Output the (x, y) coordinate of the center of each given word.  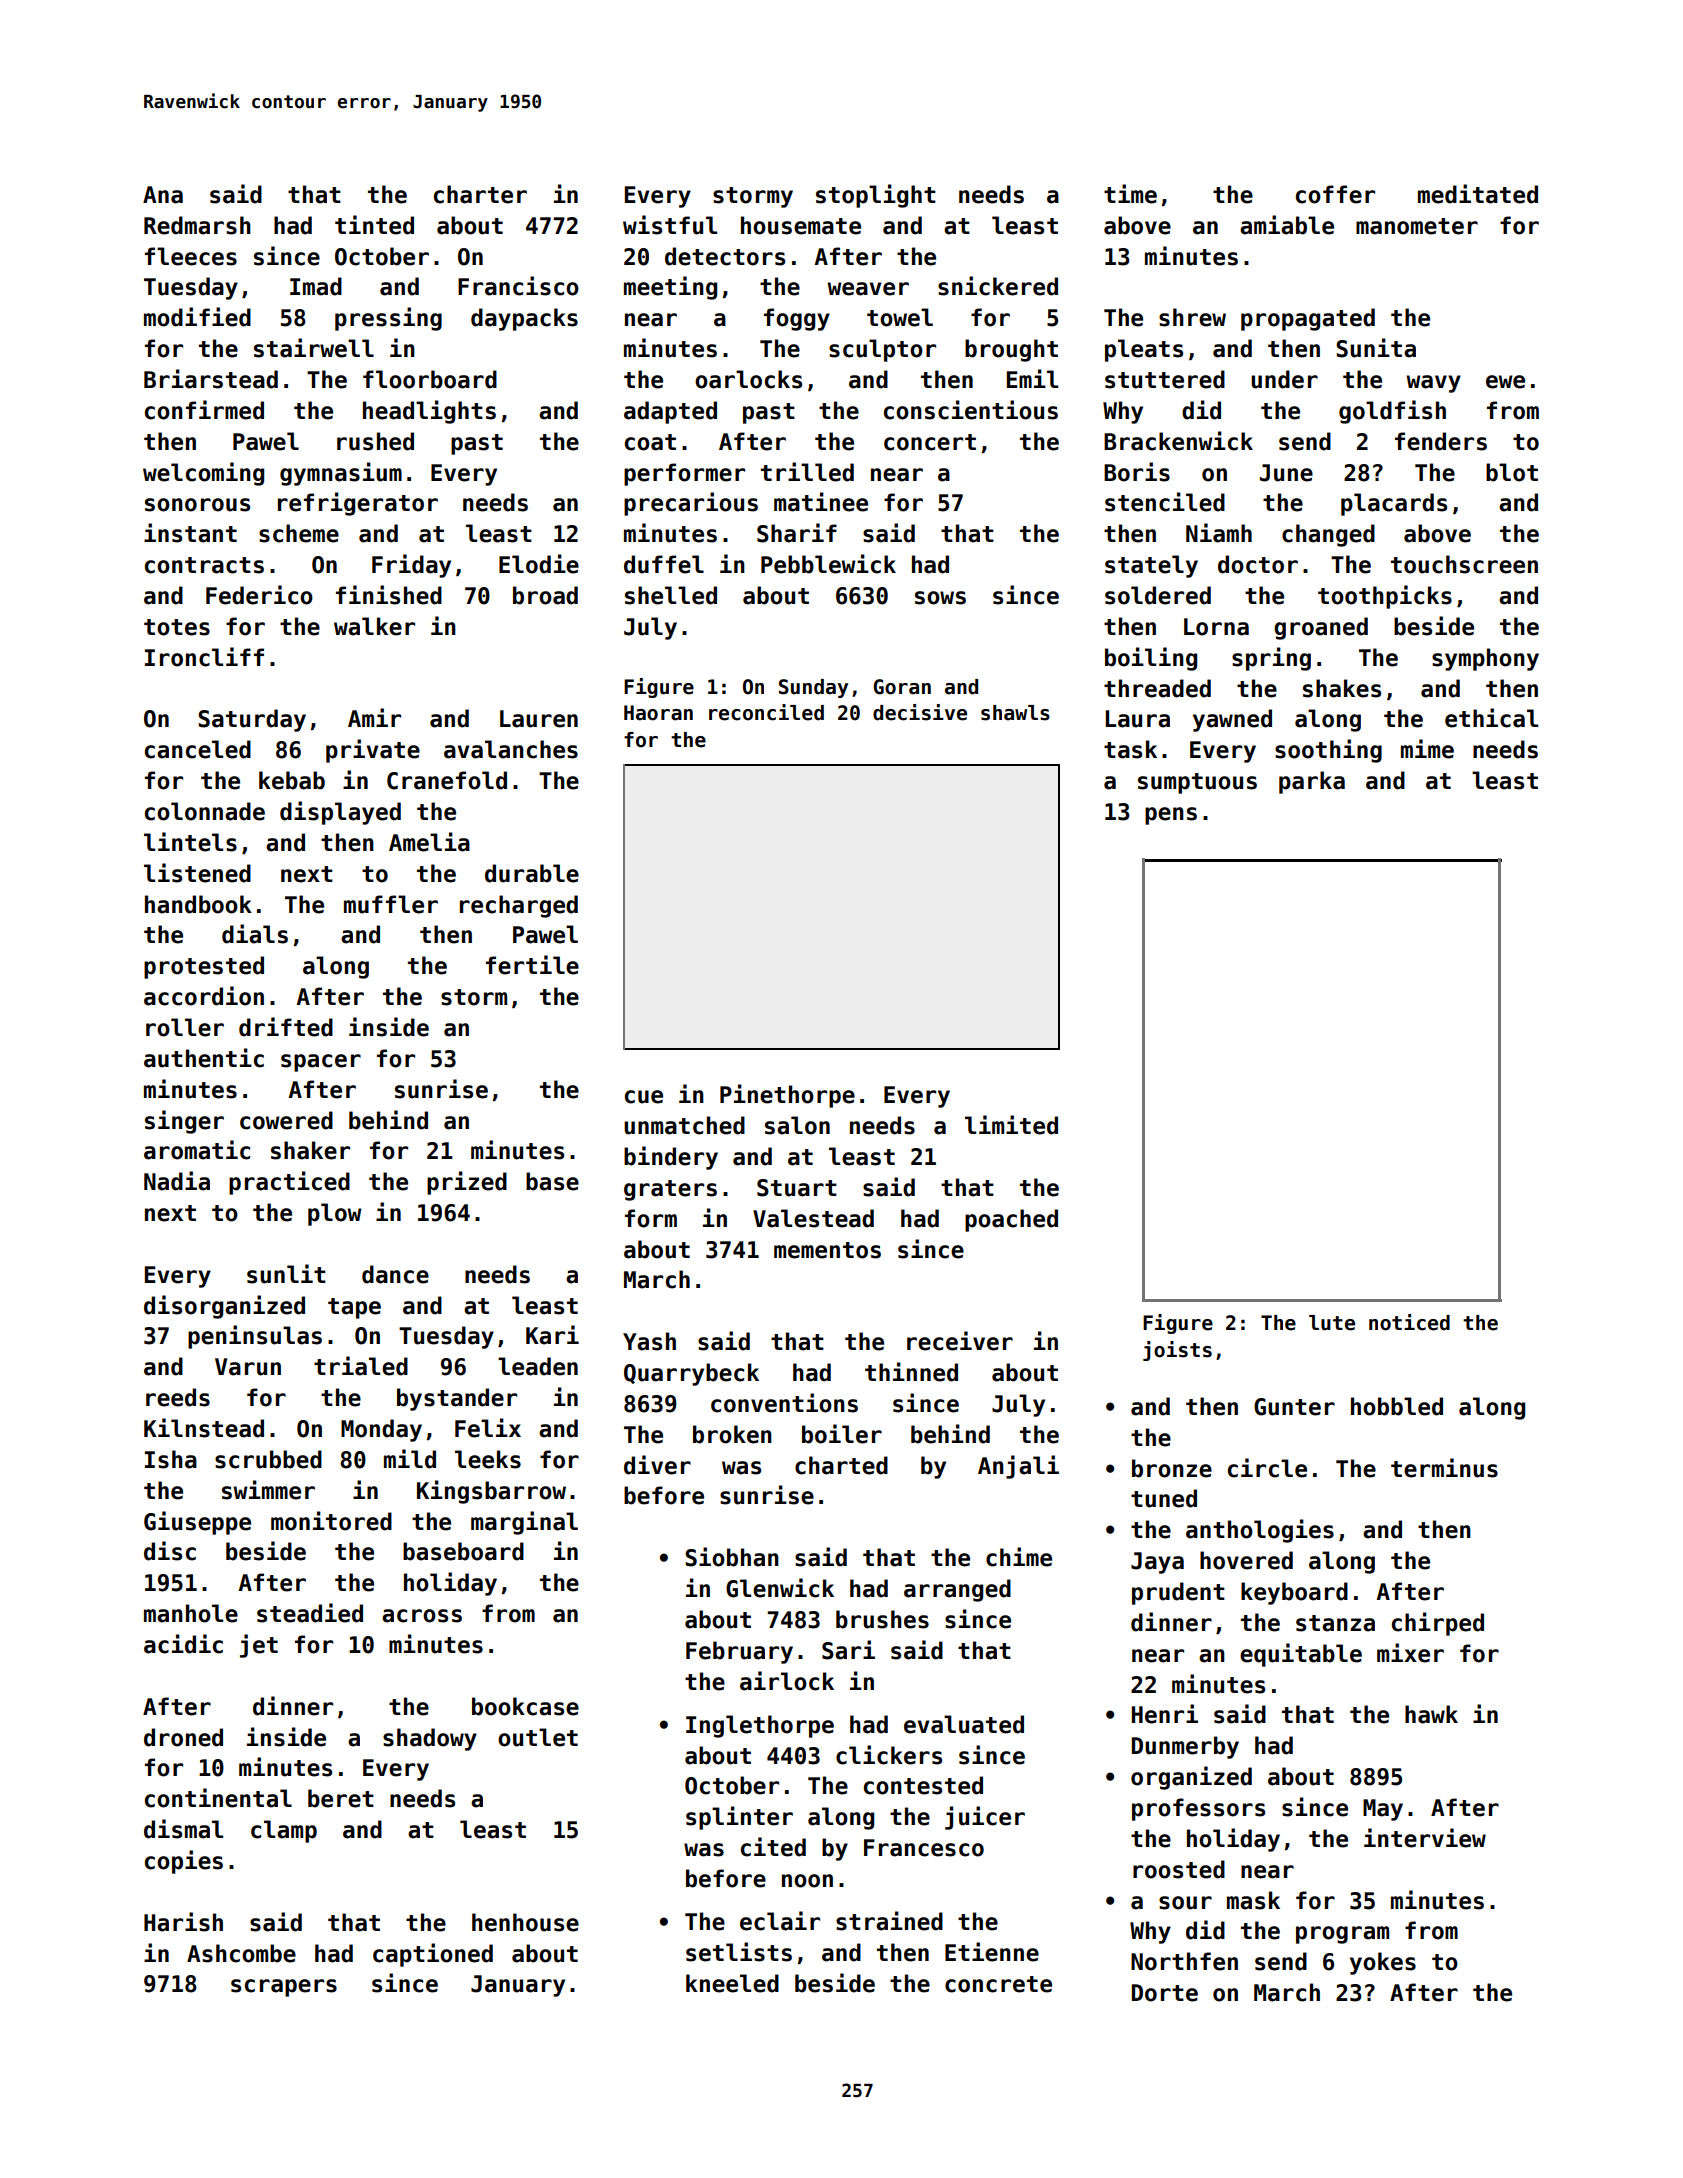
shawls (1015, 713)
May (1383, 1810)
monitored (331, 1521)
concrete (998, 1984)
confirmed (204, 410)
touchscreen (1464, 564)
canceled (198, 749)
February (739, 1652)
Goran (902, 687)
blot (1512, 472)
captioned (433, 1955)
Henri (1165, 1714)
